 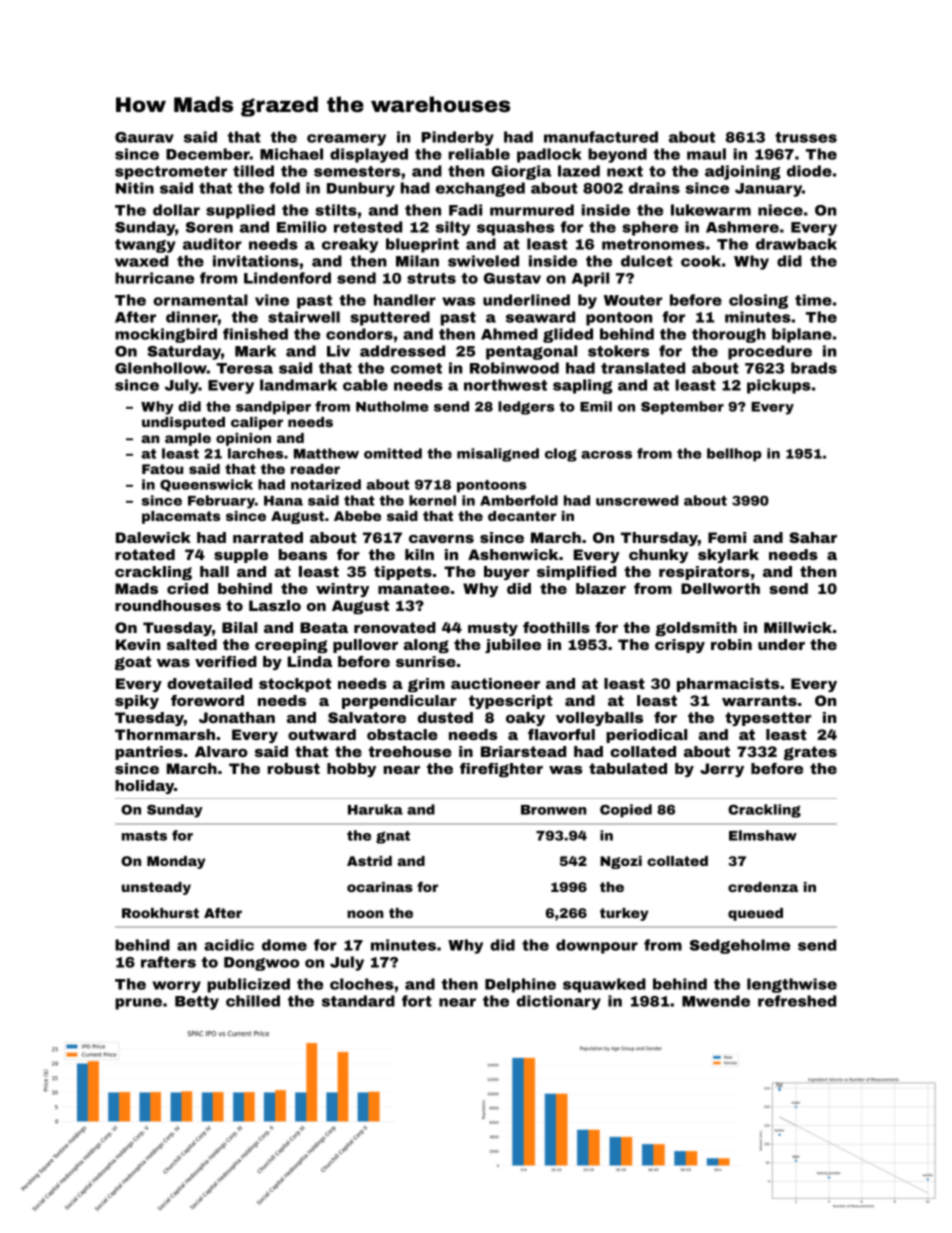 What do you see at coordinates (144, 137) in the screenshot?
I see `Gaurav` at bounding box center [144, 137].
